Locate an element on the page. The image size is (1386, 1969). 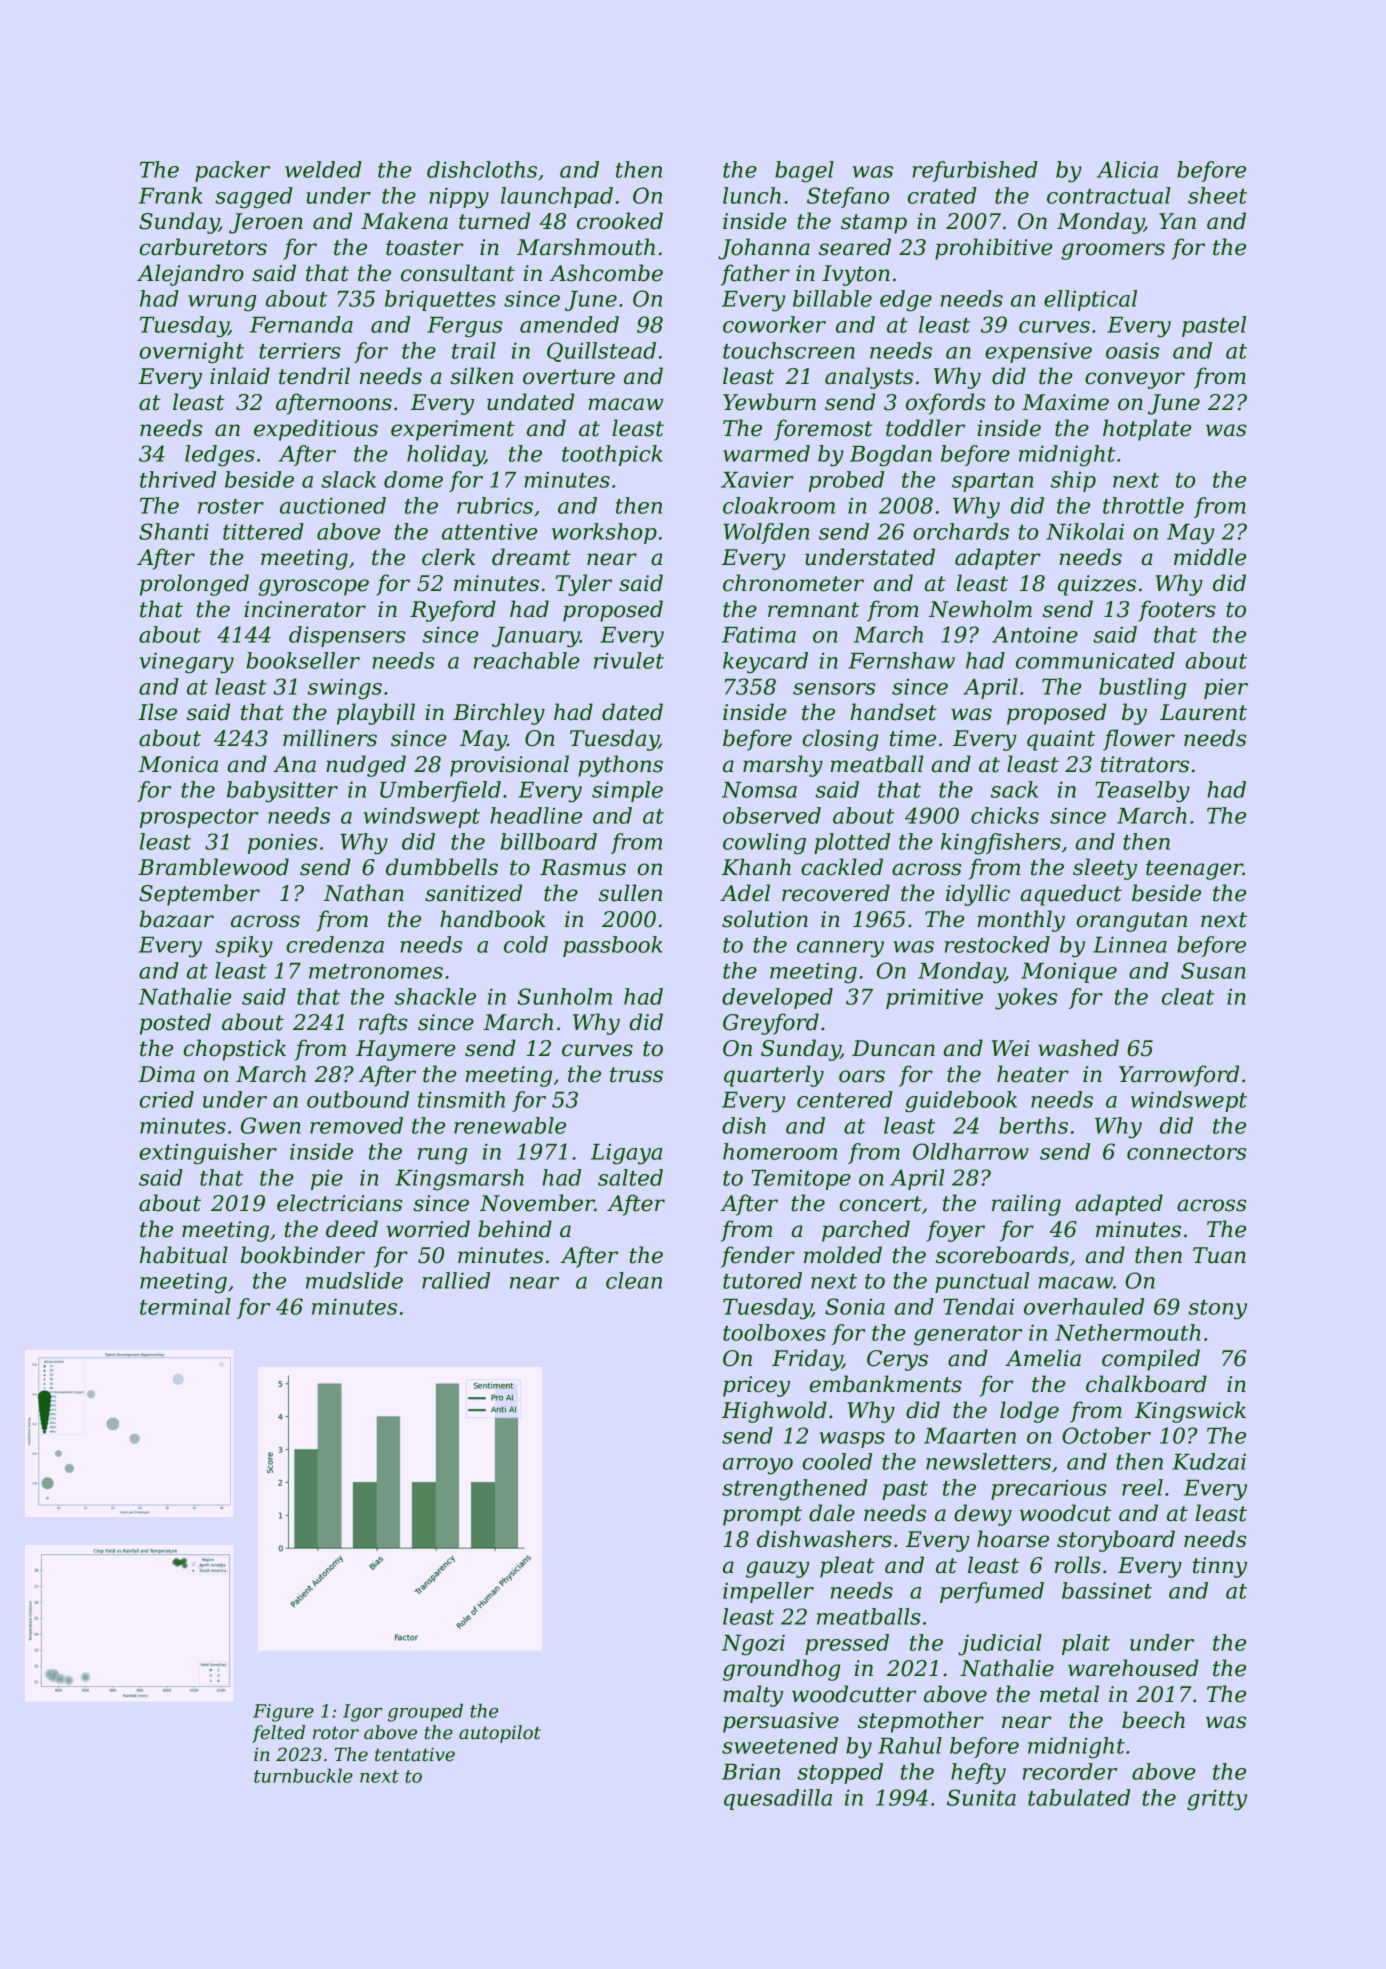
marshy is located at coordinates (783, 766).
